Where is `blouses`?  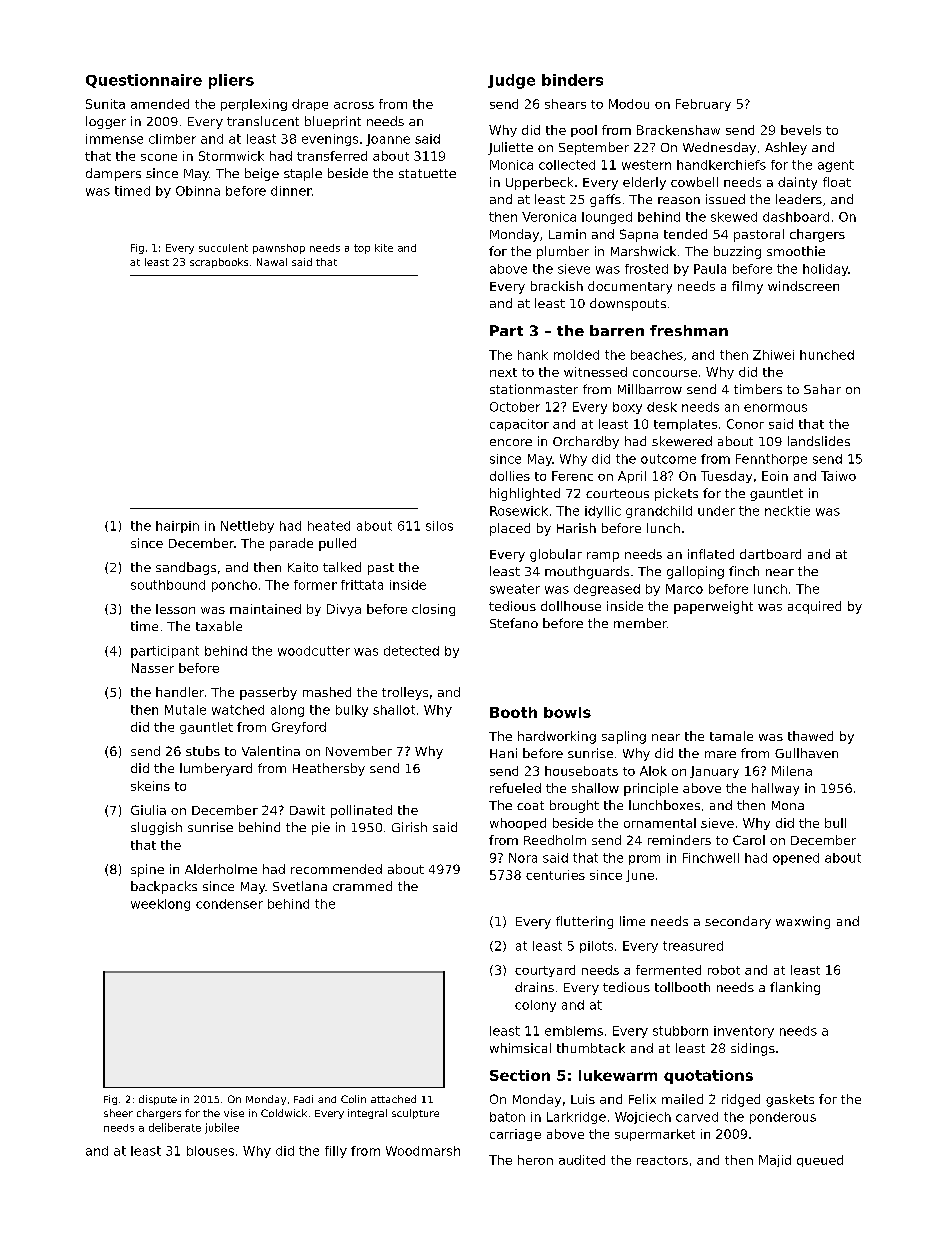
blouses is located at coordinates (210, 1151).
